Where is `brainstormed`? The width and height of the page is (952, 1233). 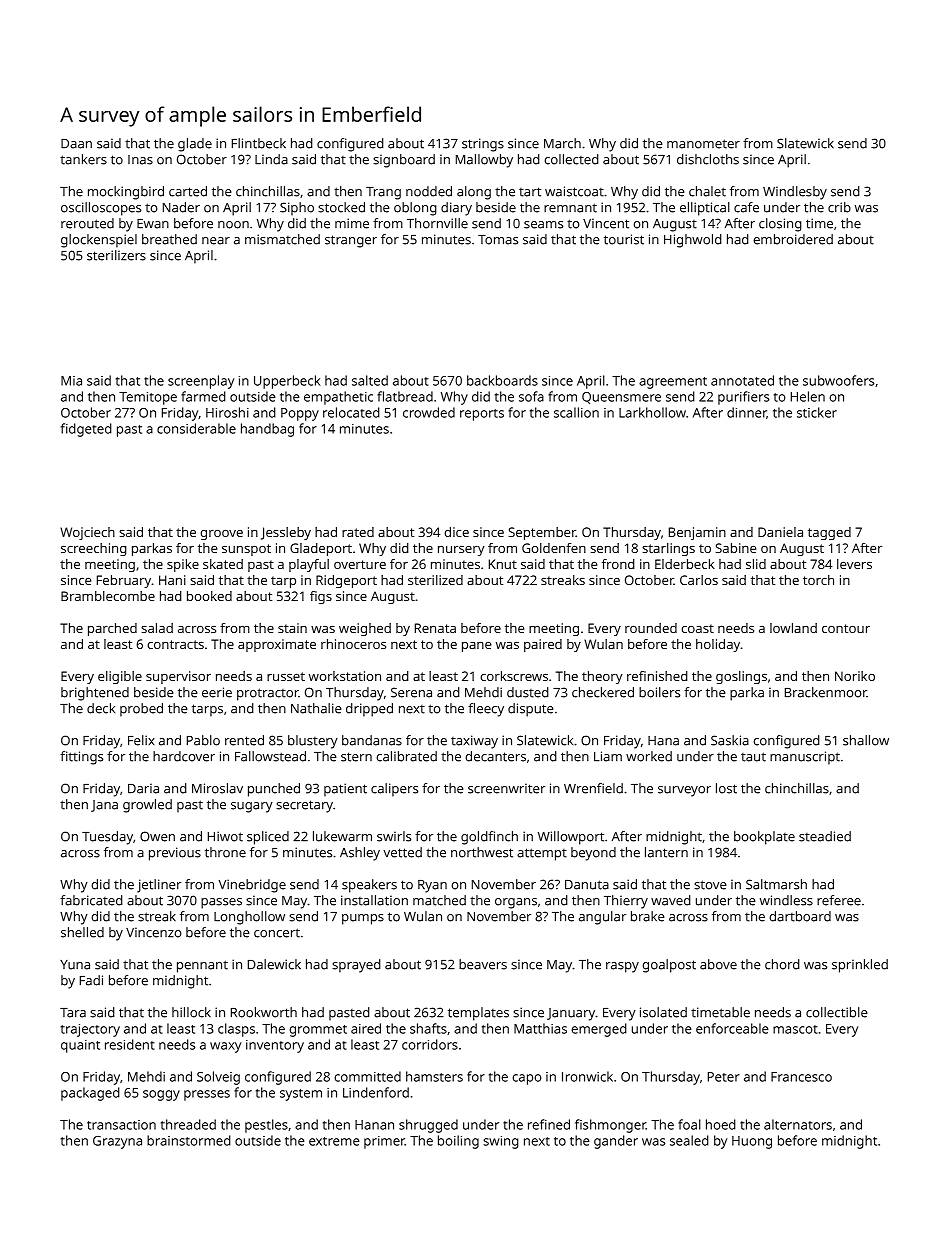
brainstormed is located at coordinates (189, 1140).
